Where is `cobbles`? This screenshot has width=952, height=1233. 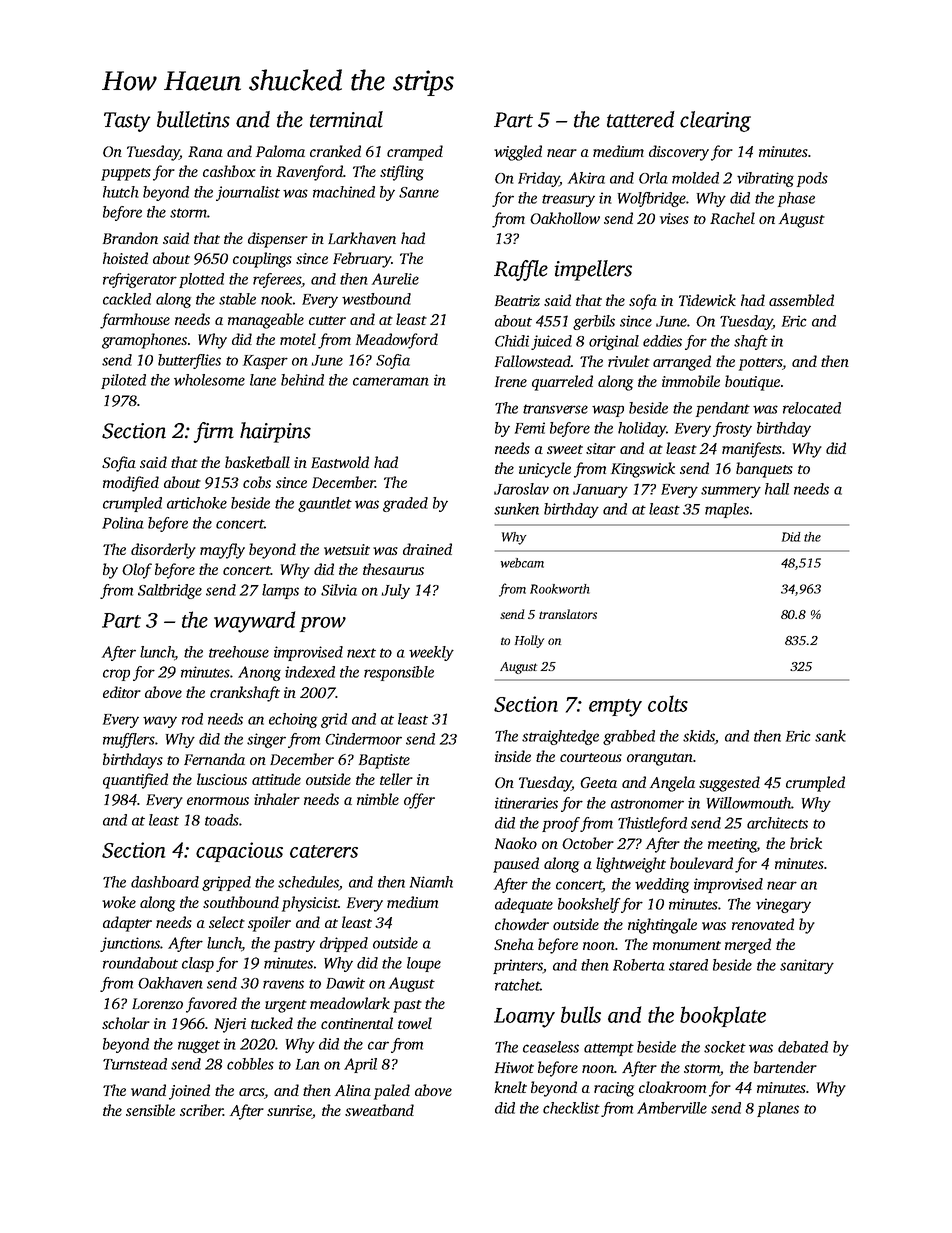
cobbles is located at coordinates (250, 1064).
